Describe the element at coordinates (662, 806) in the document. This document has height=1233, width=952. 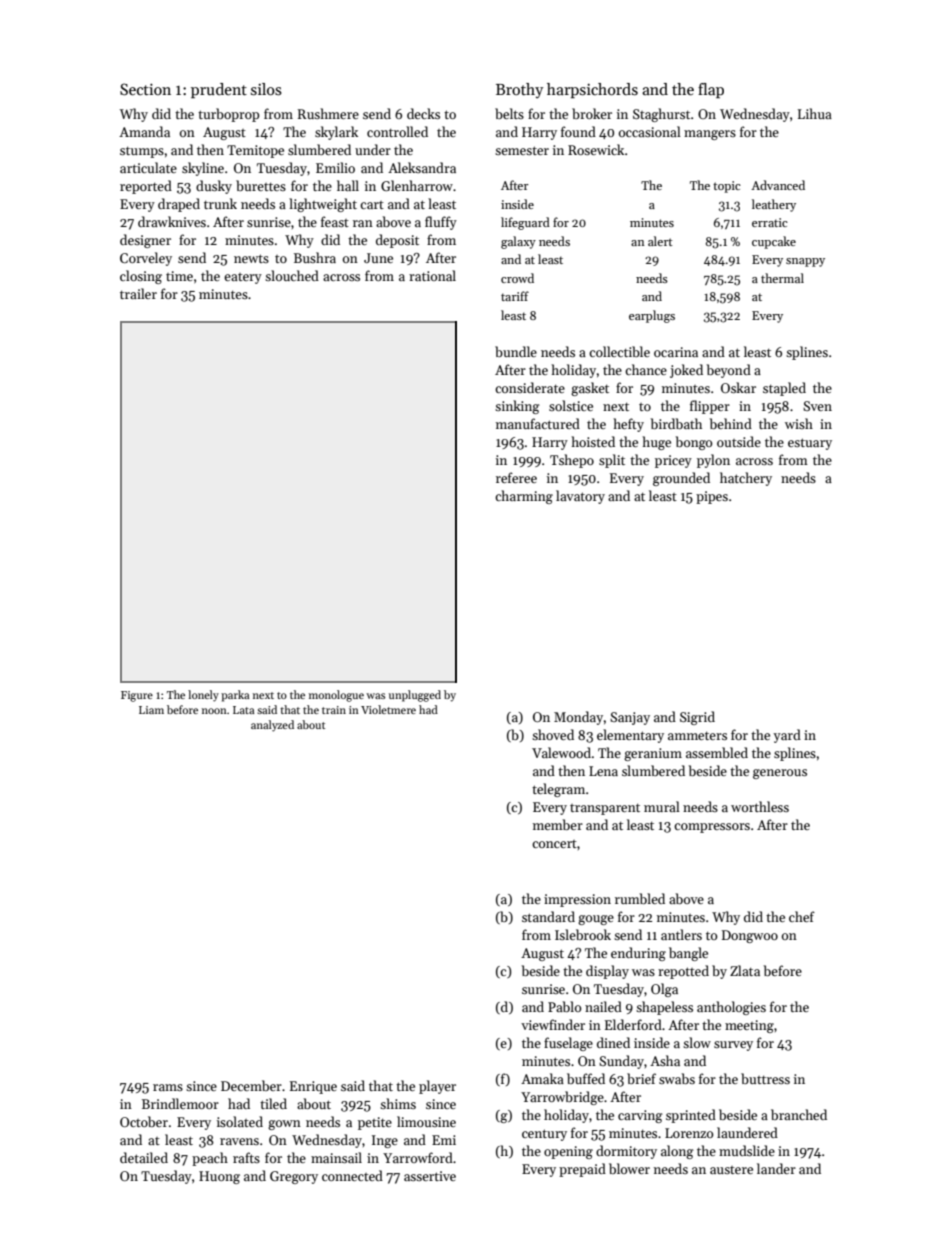
I see `mural` at that location.
